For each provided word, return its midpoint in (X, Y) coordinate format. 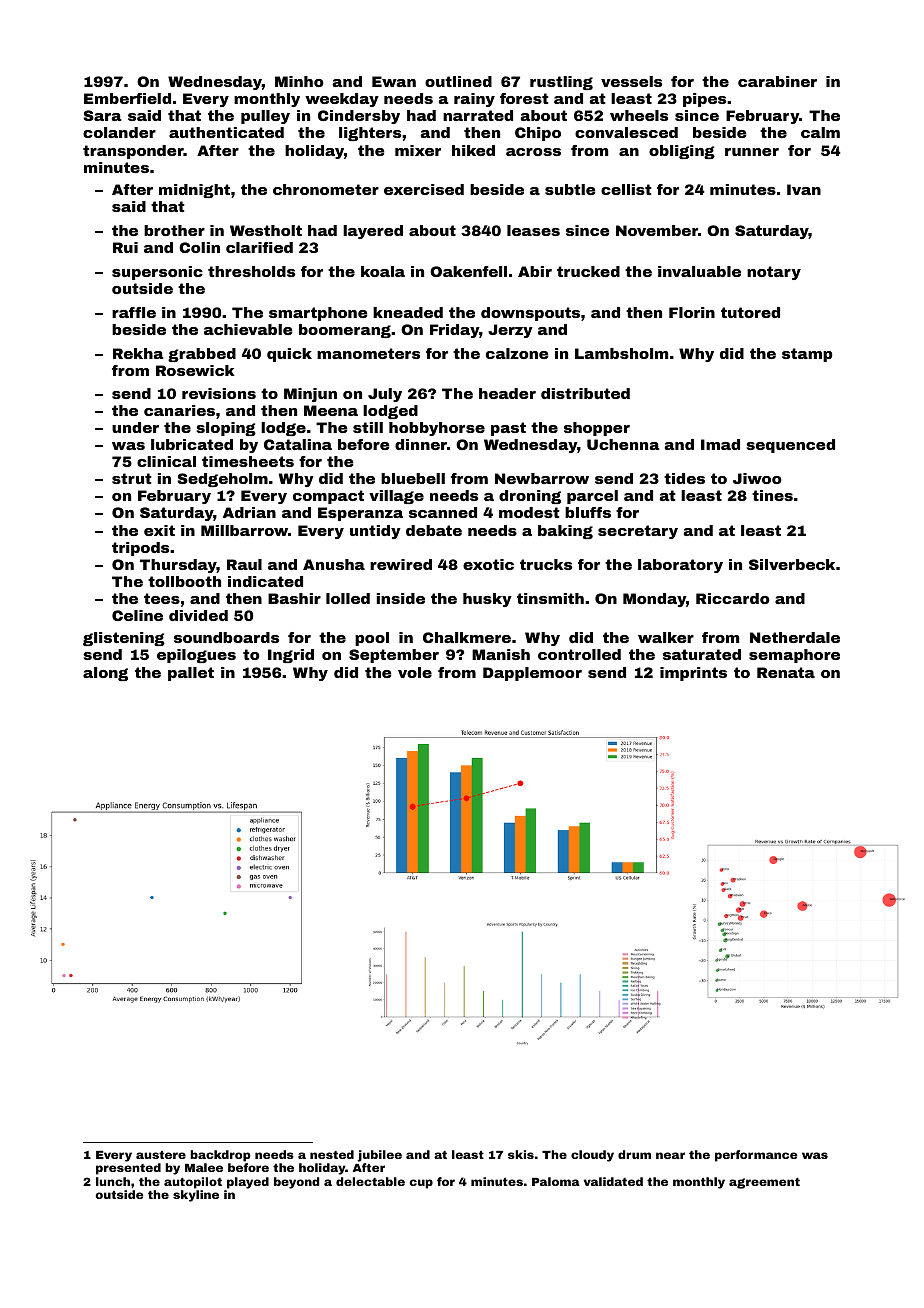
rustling (561, 83)
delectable (370, 1181)
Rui (125, 247)
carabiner (777, 81)
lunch (113, 1181)
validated (613, 1181)
